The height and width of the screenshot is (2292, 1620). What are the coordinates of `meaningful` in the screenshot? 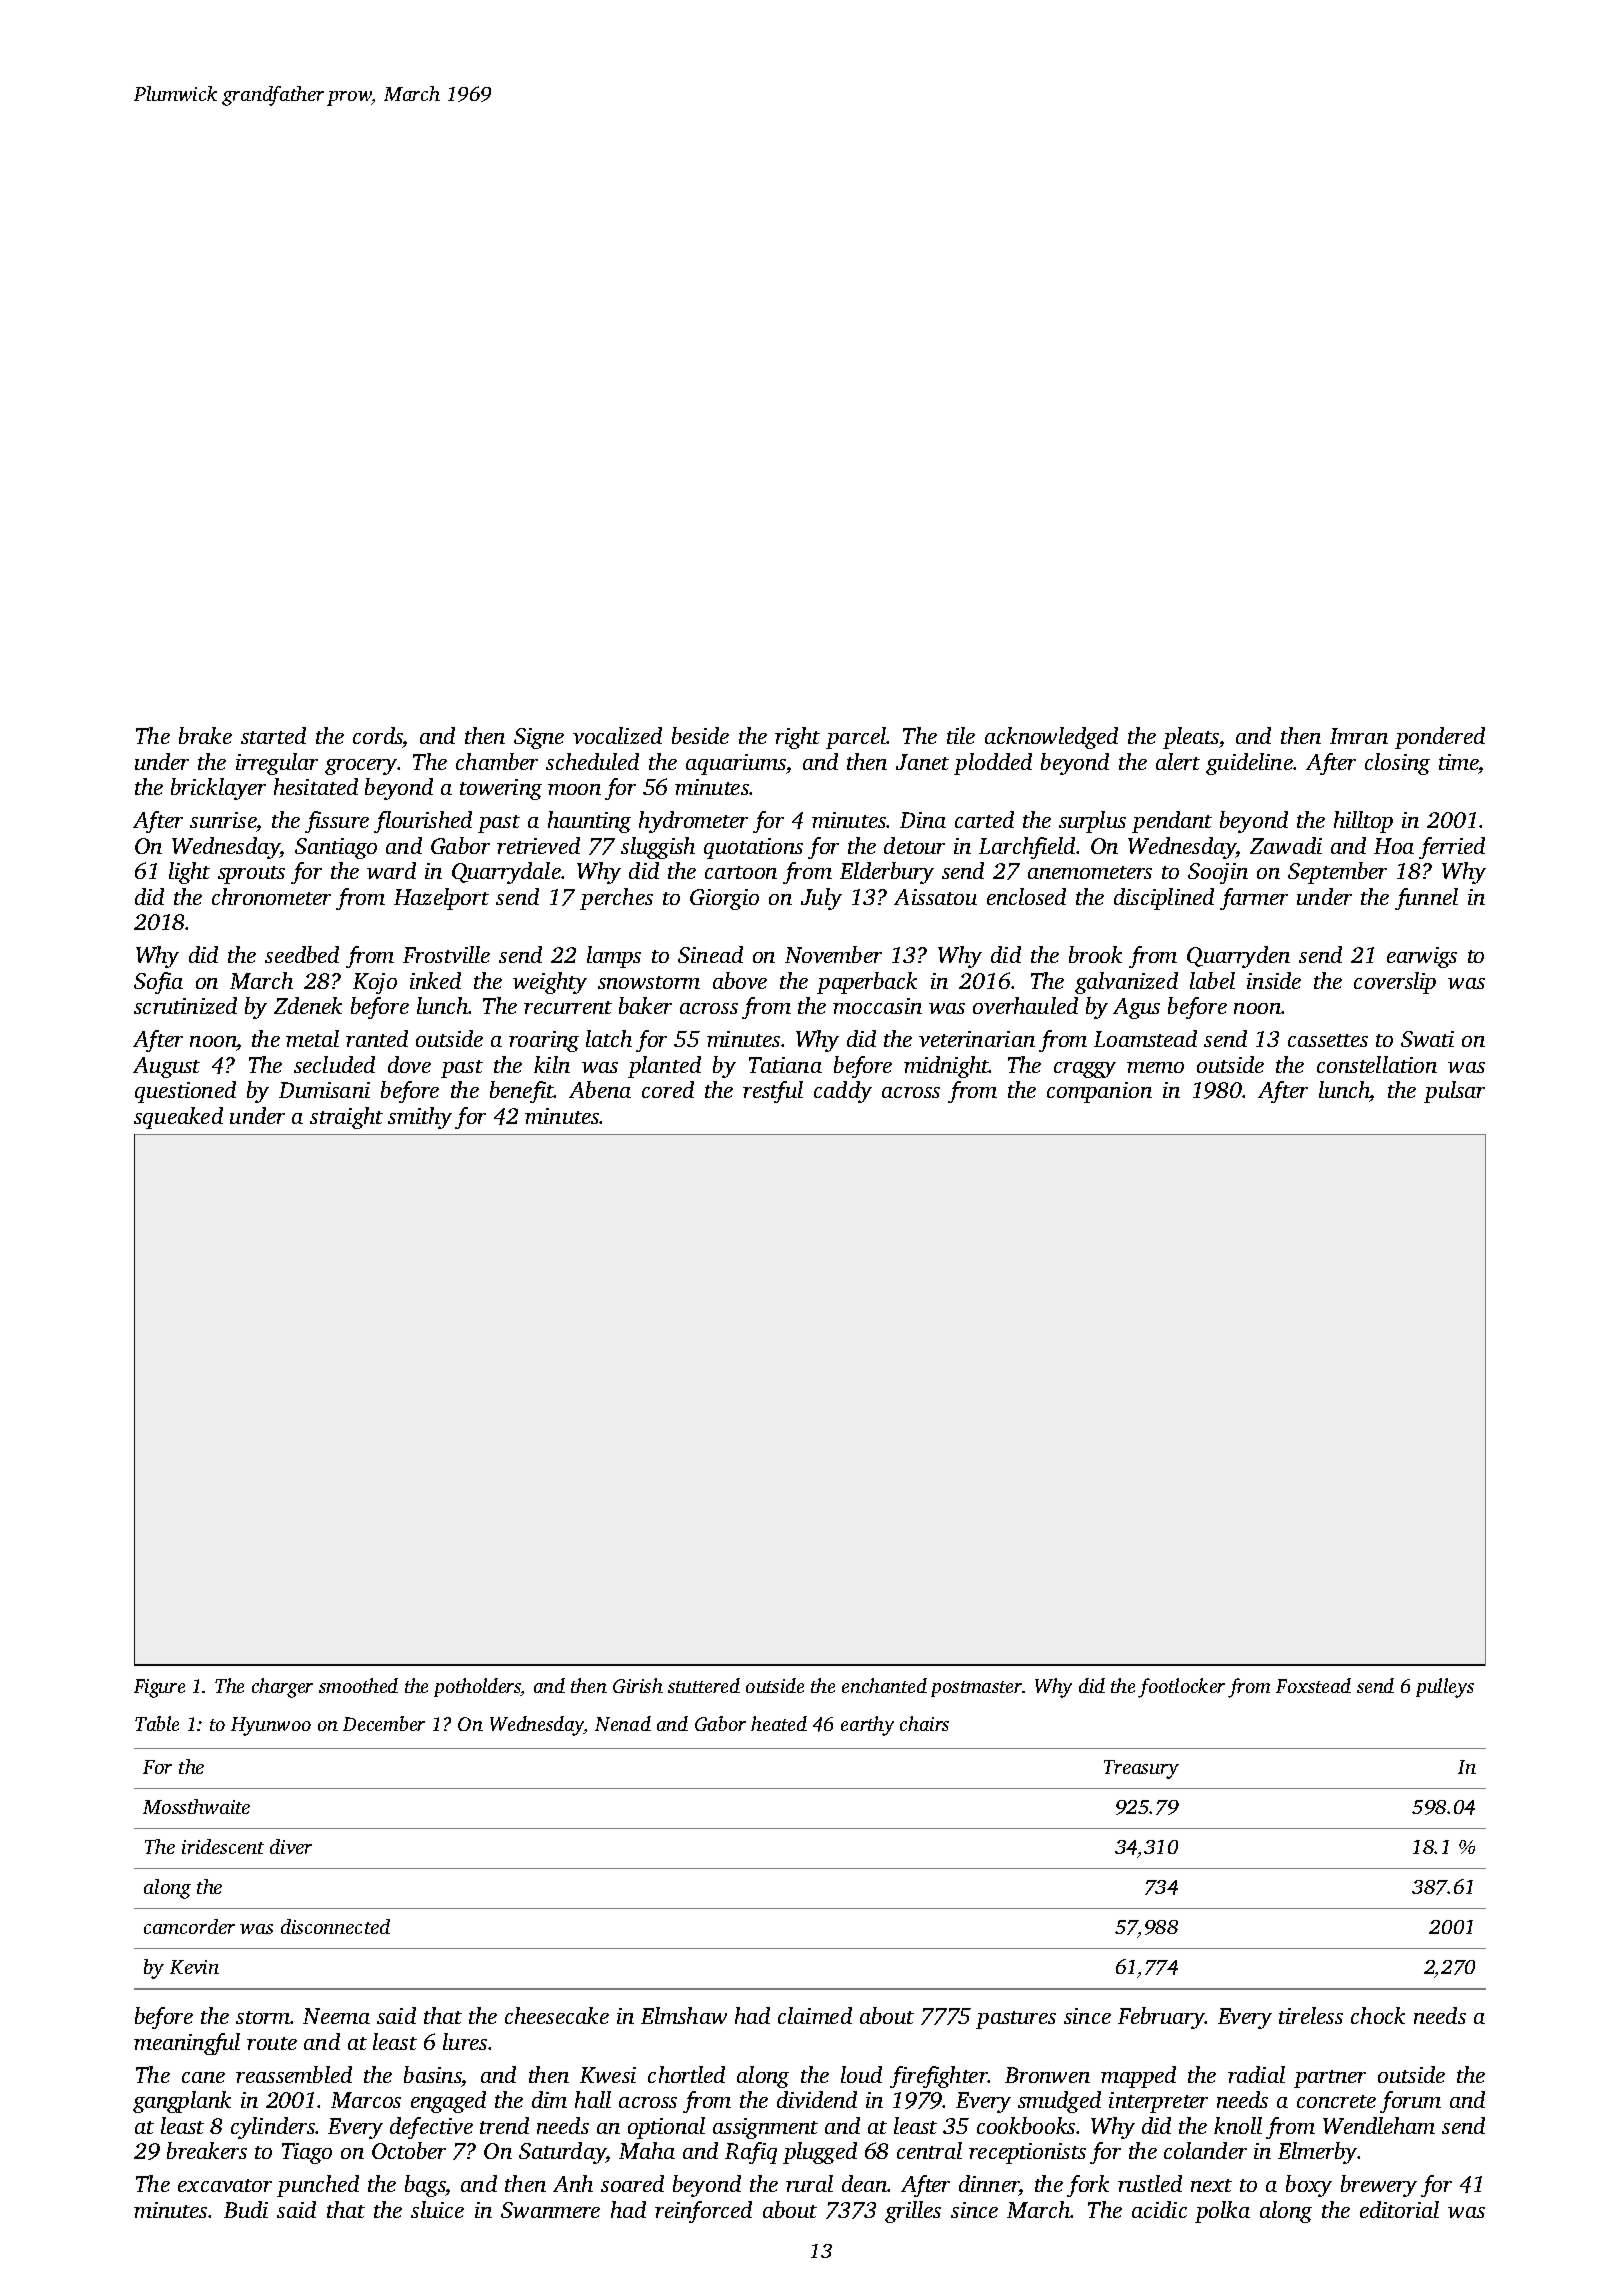 It's located at (187, 2044).
